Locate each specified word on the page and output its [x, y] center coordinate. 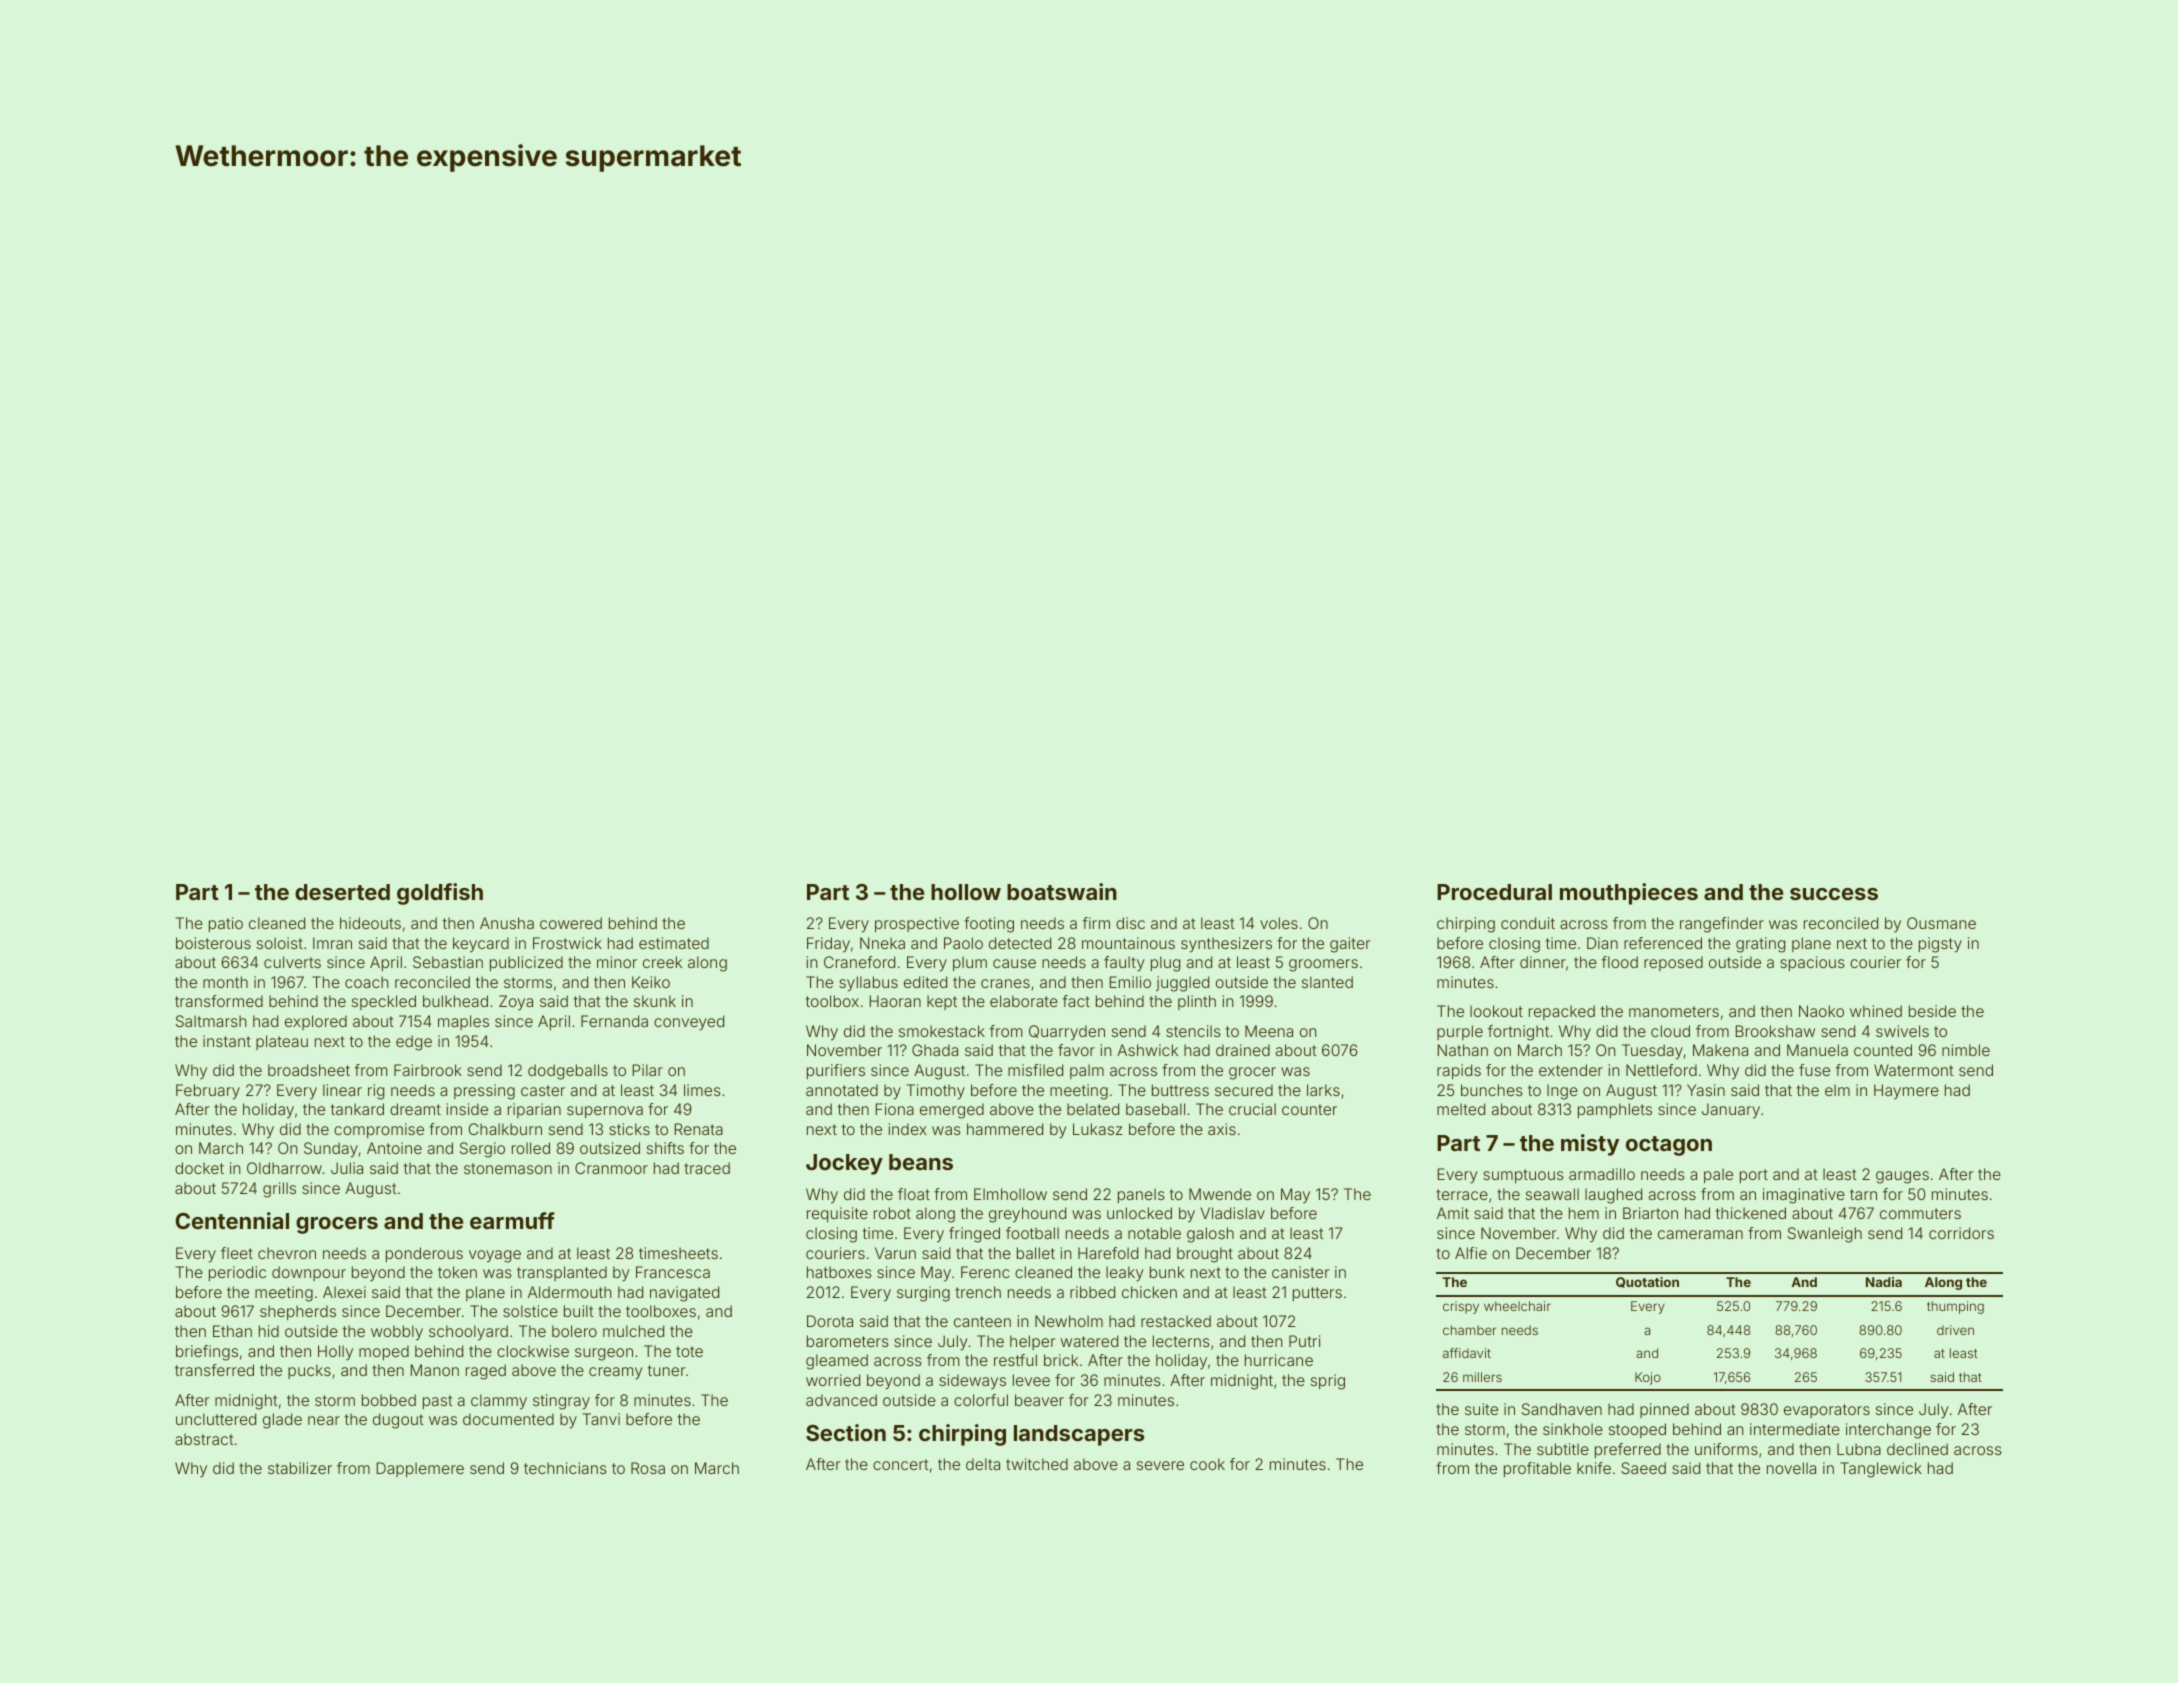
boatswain [1062, 891]
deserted [342, 892]
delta [983, 1464]
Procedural [1494, 892]
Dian [1602, 943]
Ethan [232, 1331]
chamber [1469, 1330]
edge [414, 1043]
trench [978, 1292]
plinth [1197, 1002]
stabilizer [300, 1468]
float [914, 1194]
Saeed [1643, 1468]
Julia [347, 1168]
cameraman [1700, 1234]
